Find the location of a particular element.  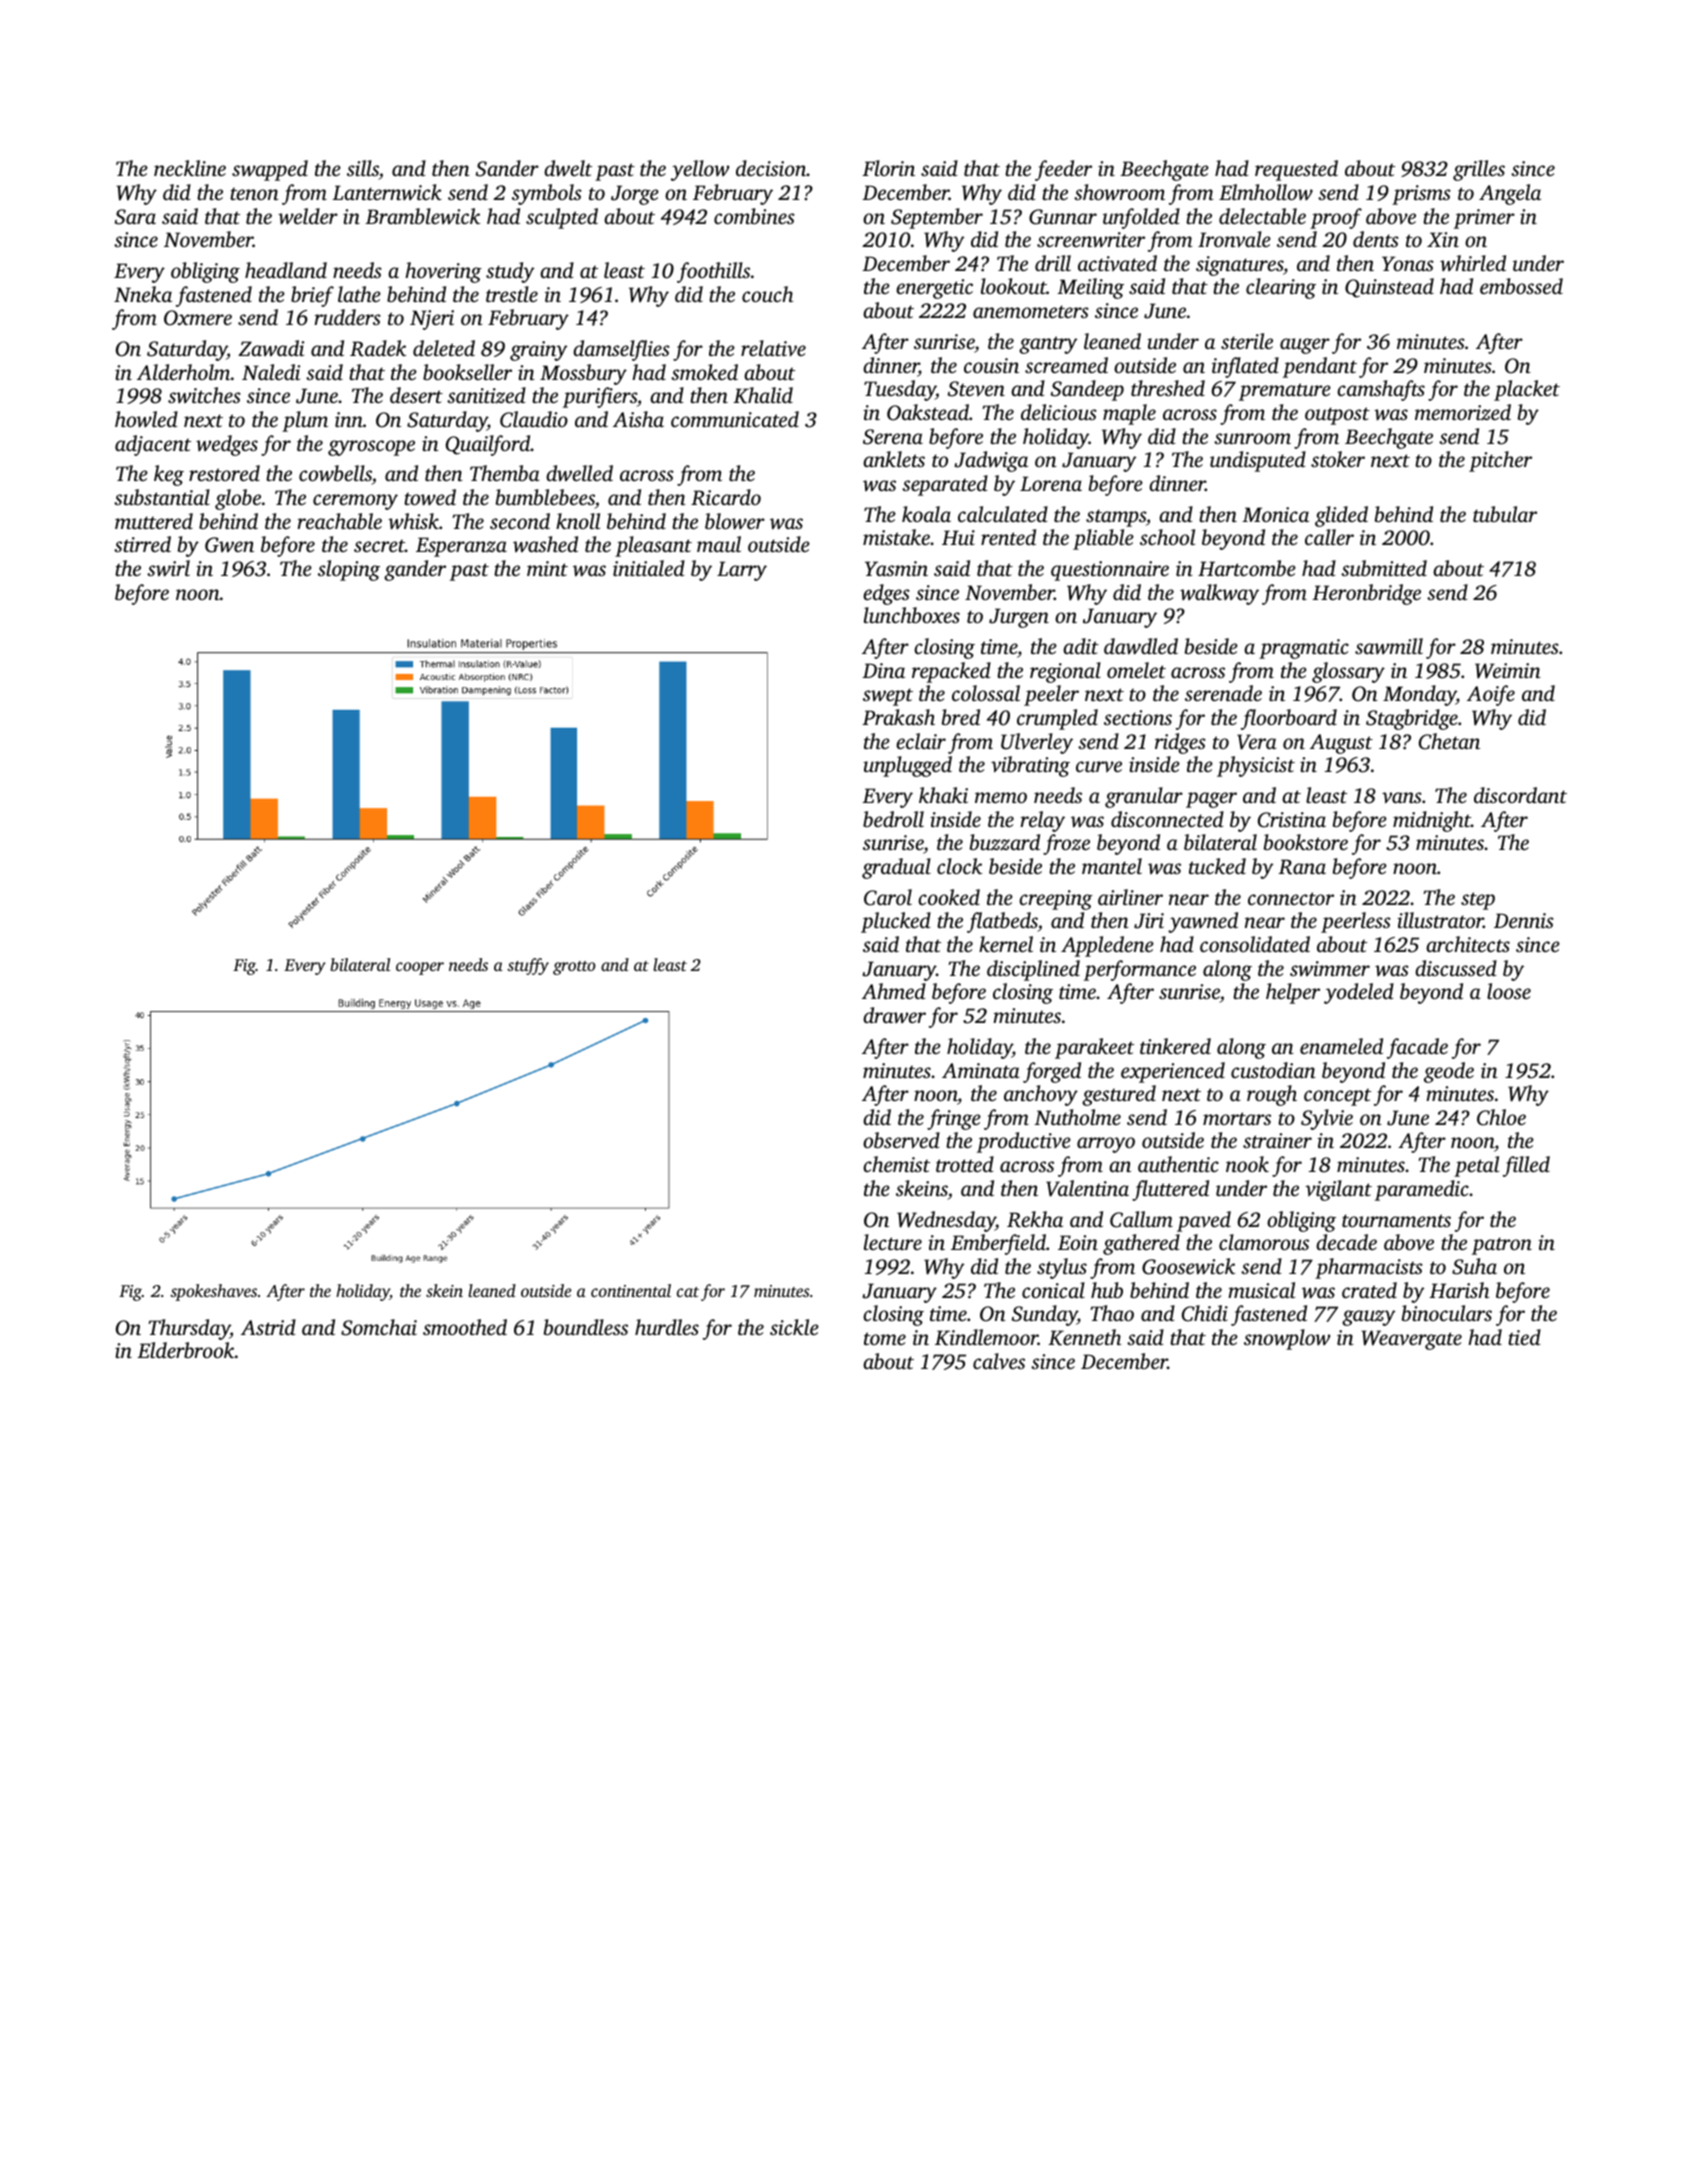

swirl is located at coordinates (168, 568).
